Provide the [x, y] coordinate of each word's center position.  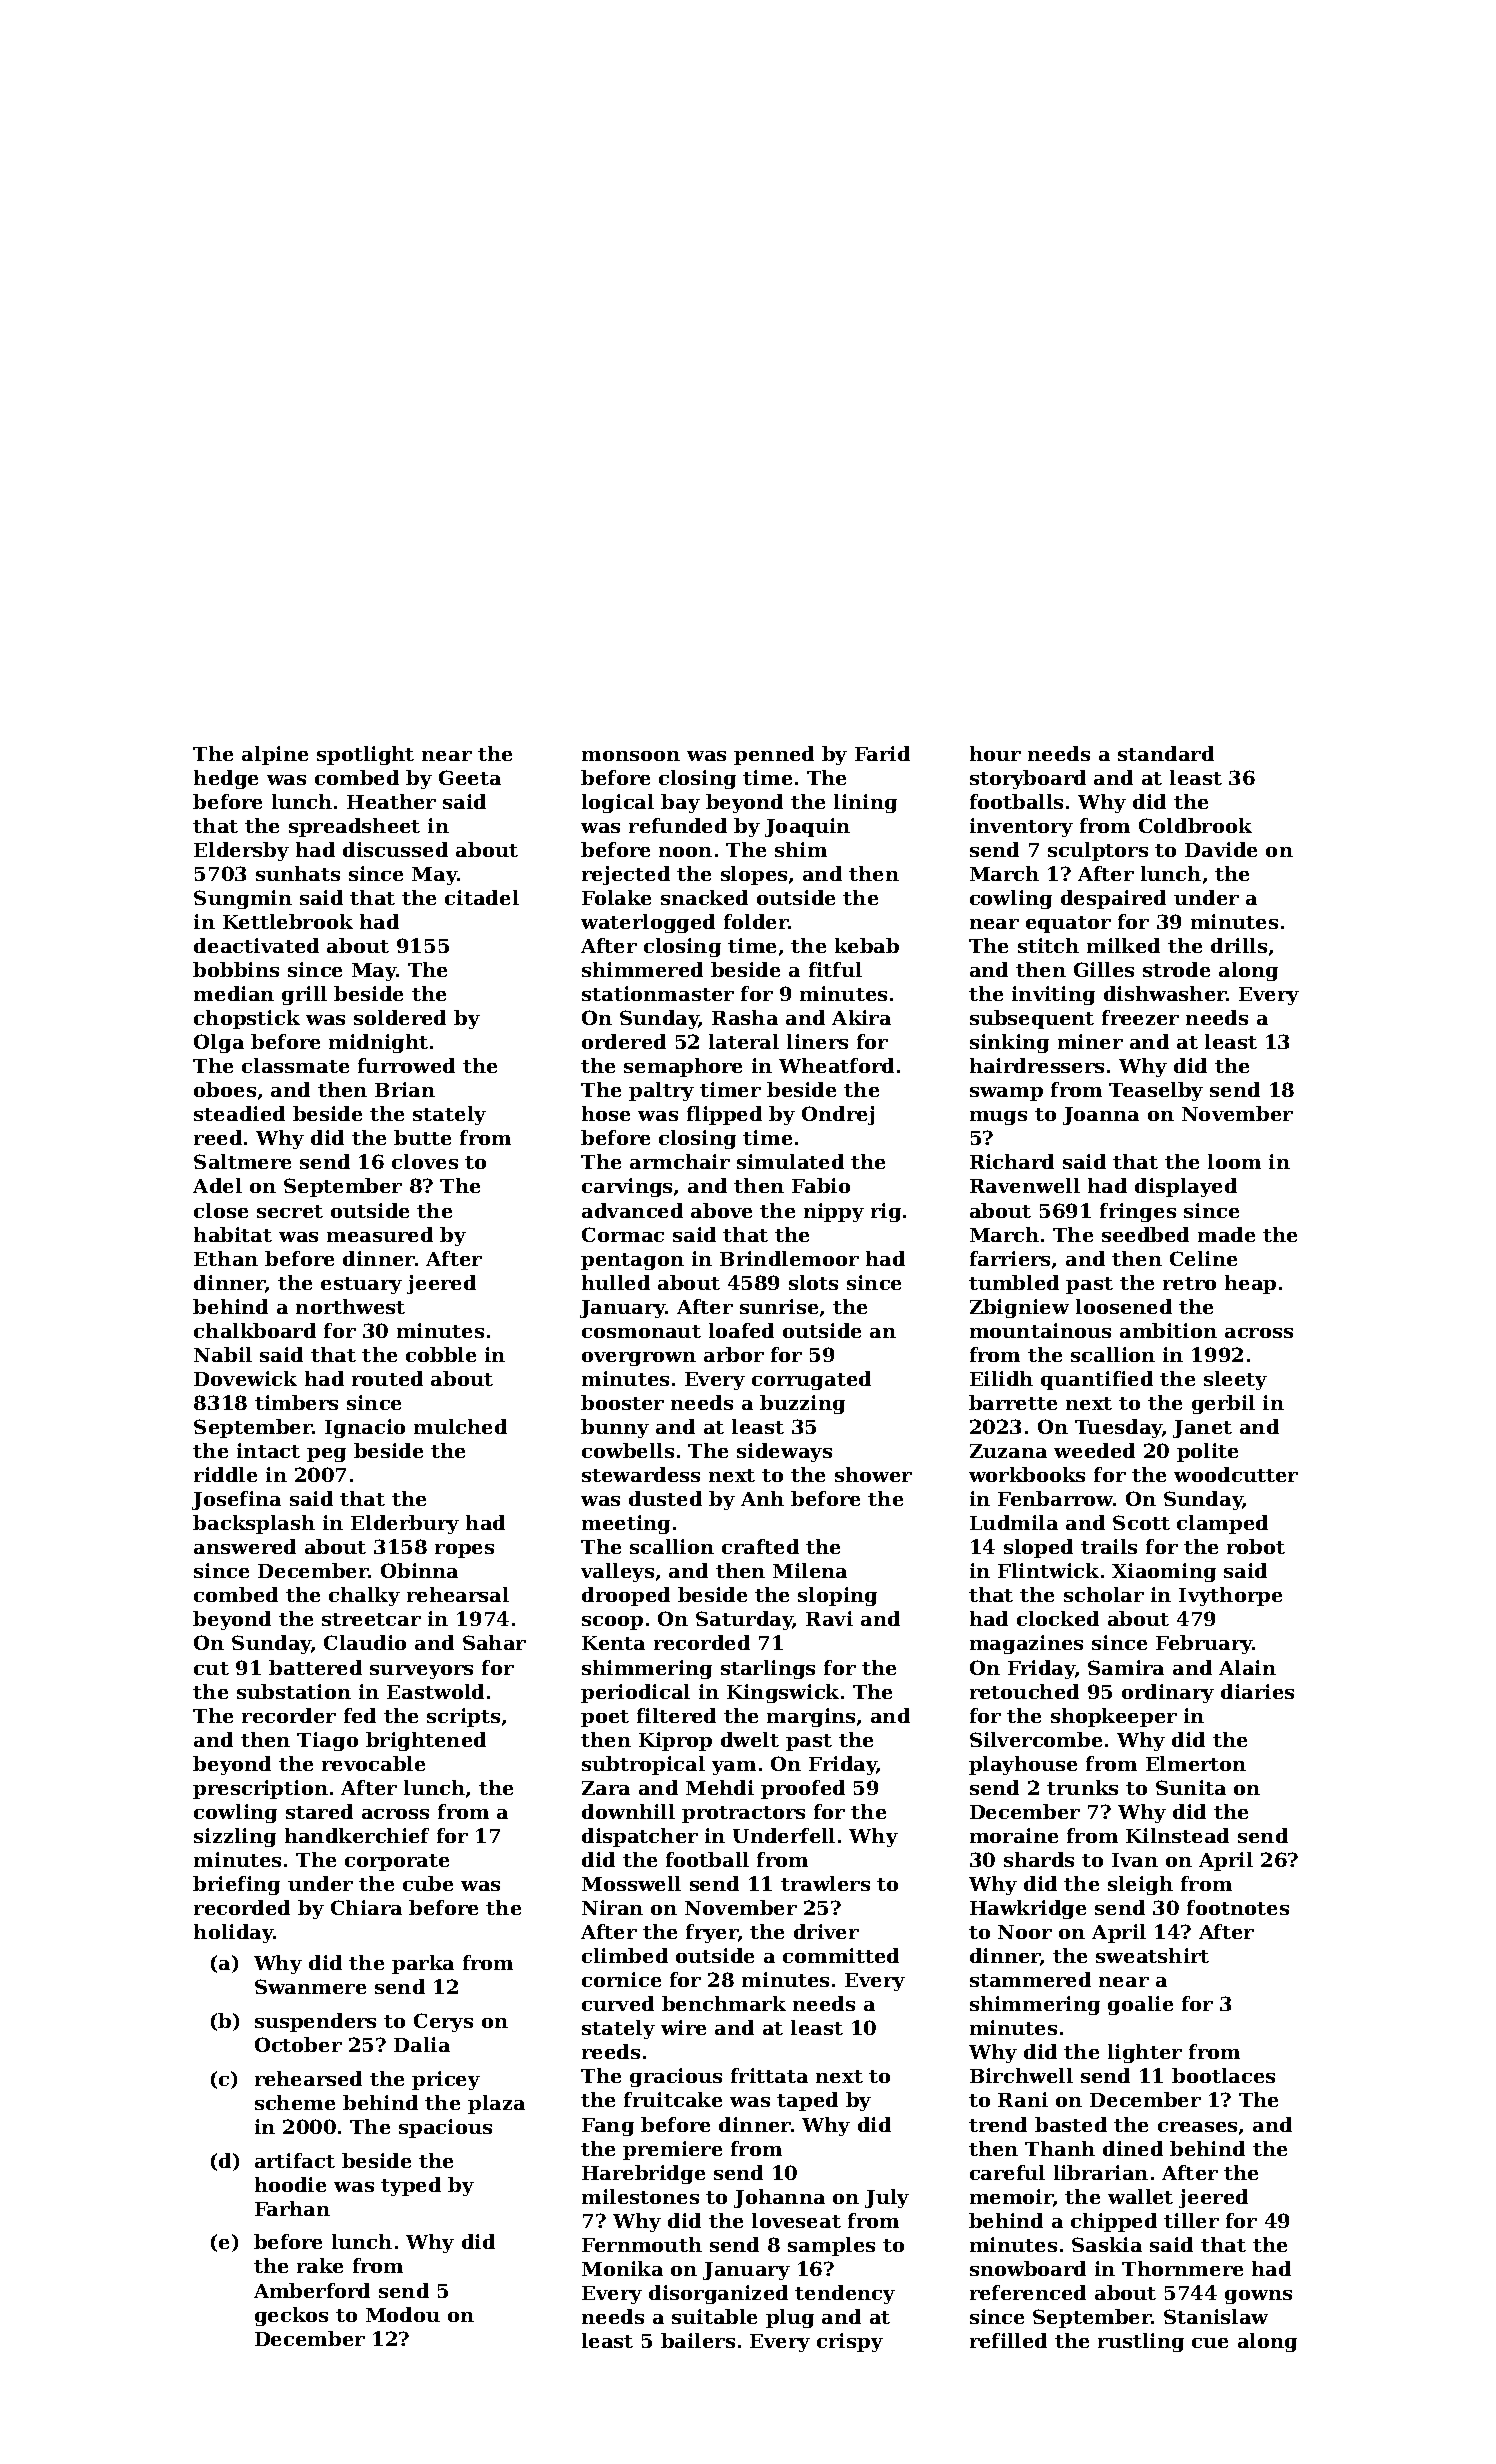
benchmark [724, 2003]
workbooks [1027, 1474]
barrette [1013, 1402]
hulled [616, 1282]
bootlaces [1223, 2075]
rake [320, 2265]
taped [807, 2101]
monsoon [631, 756]
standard [1166, 753]
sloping [837, 1596]
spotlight [365, 755]
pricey [446, 2080]
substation [294, 1691]
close [221, 1210]
